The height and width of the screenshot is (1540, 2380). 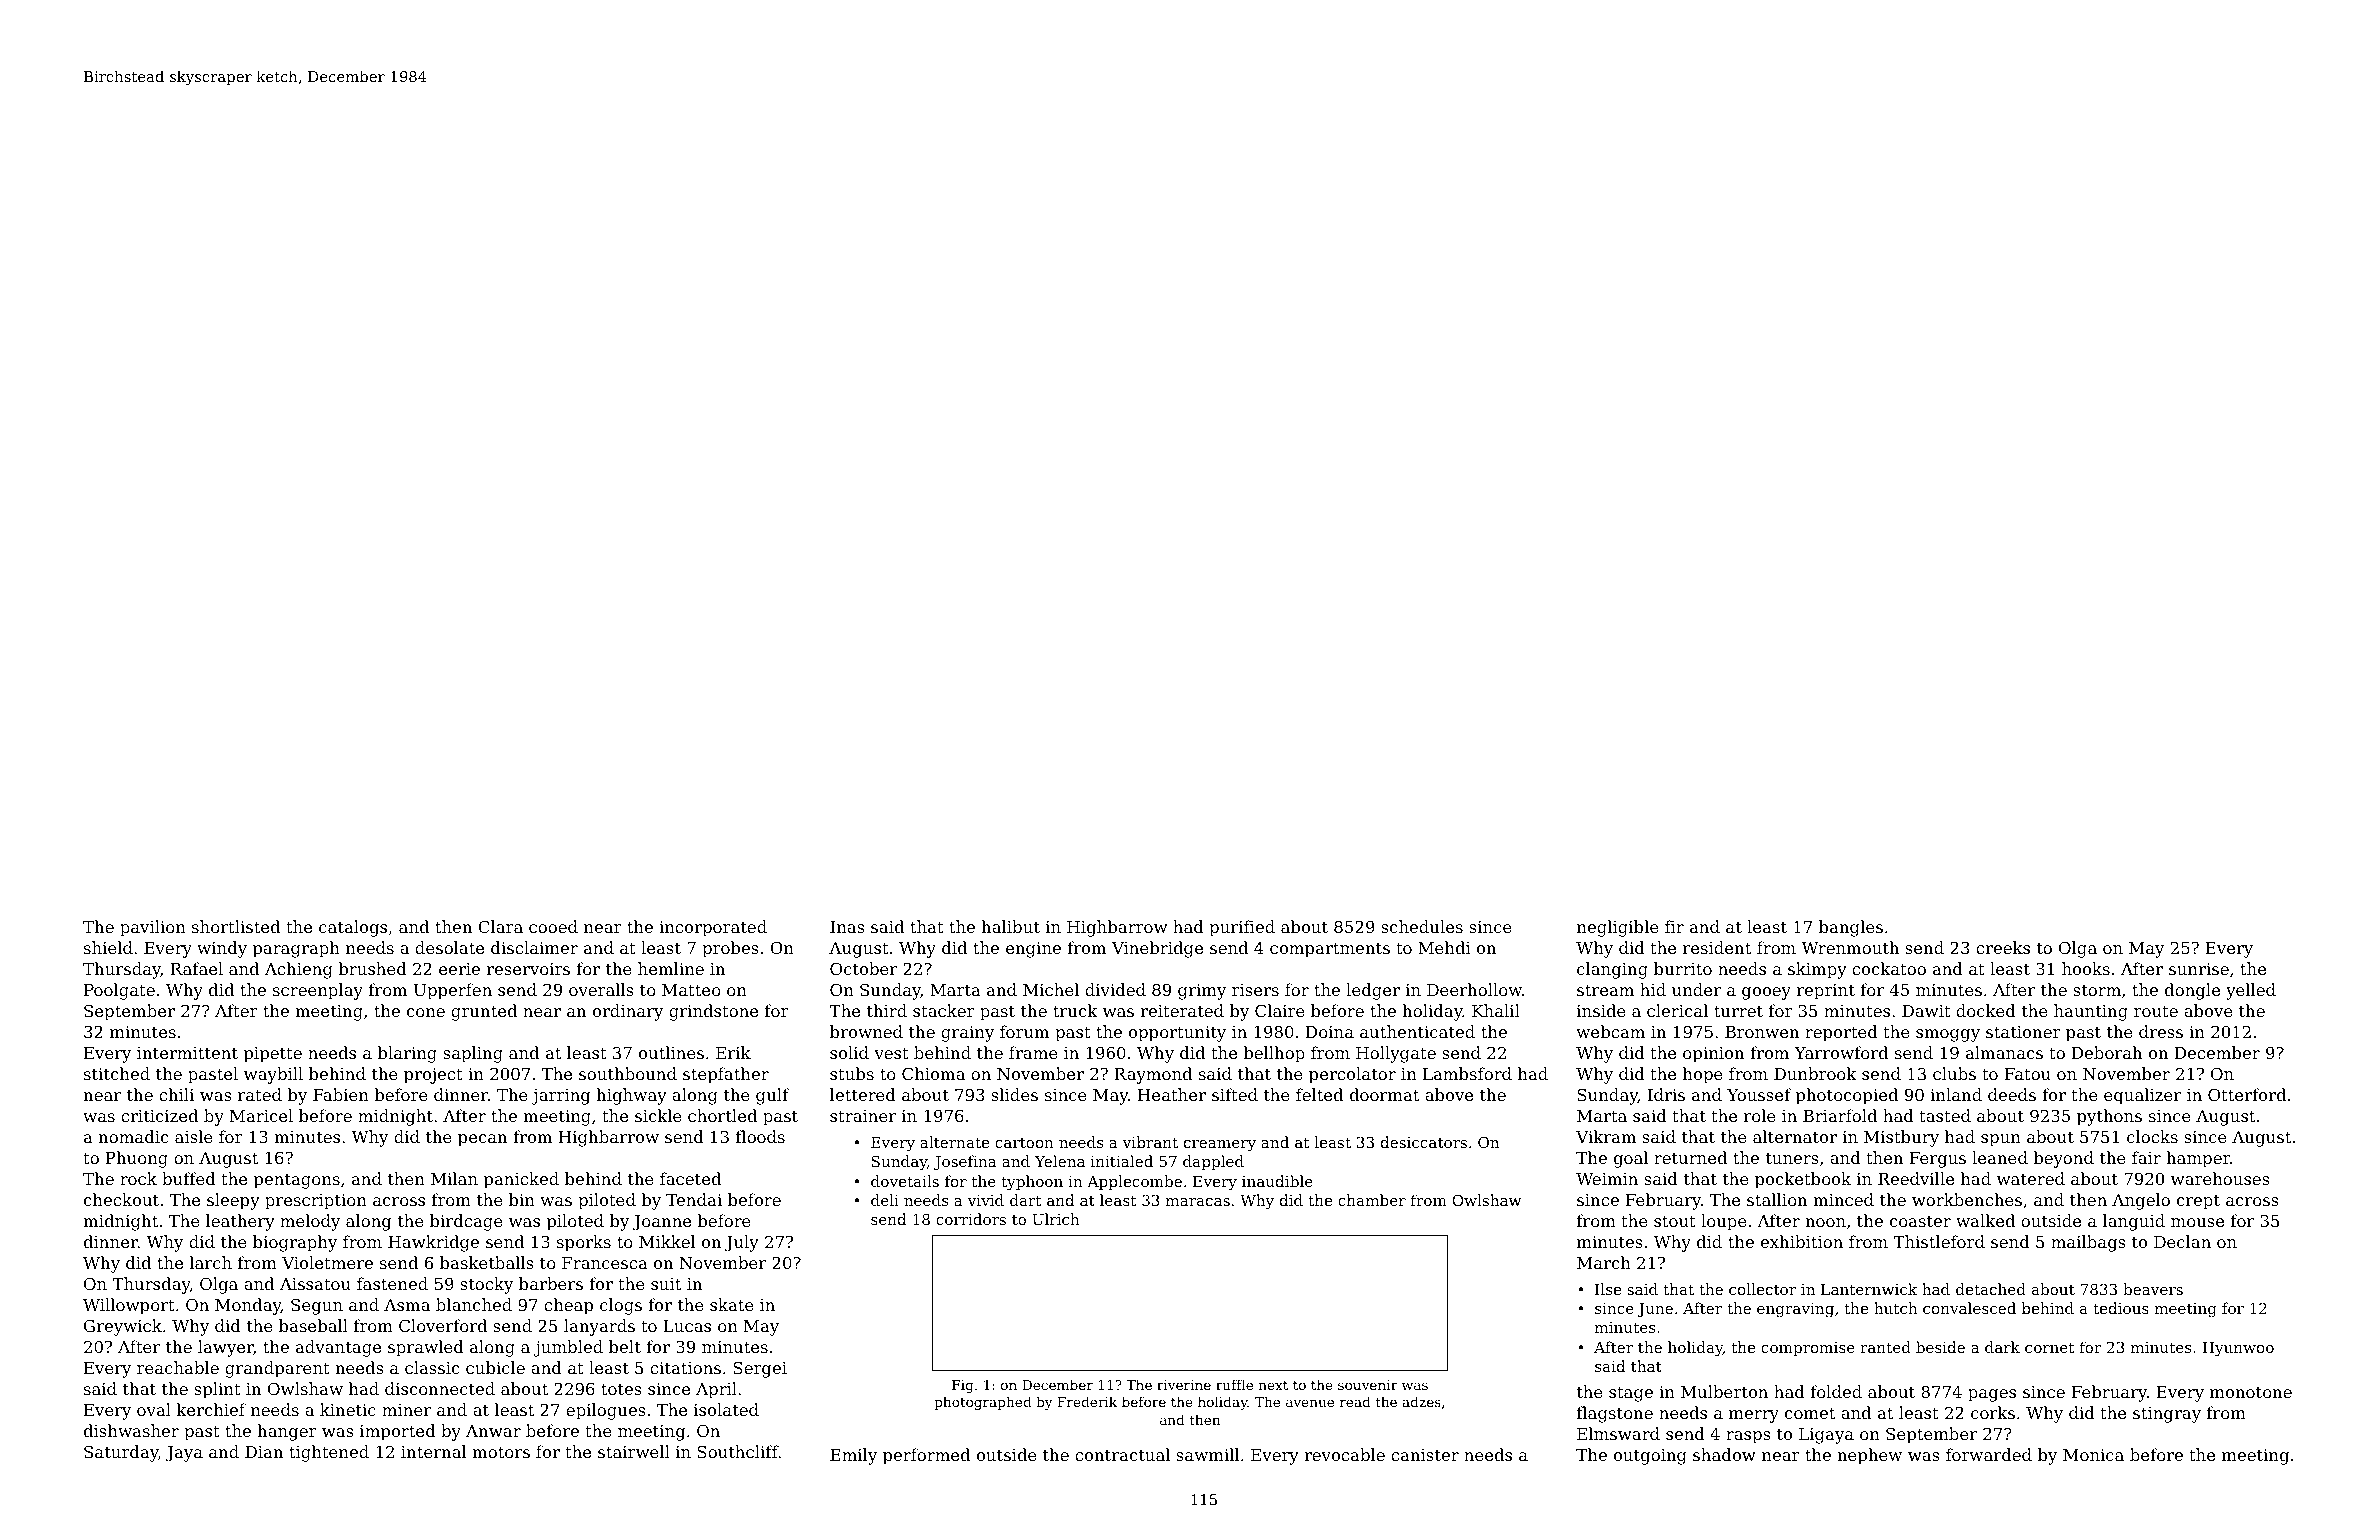 What do you see at coordinates (1051, 989) in the screenshot?
I see `Michel` at bounding box center [1051, 989].
